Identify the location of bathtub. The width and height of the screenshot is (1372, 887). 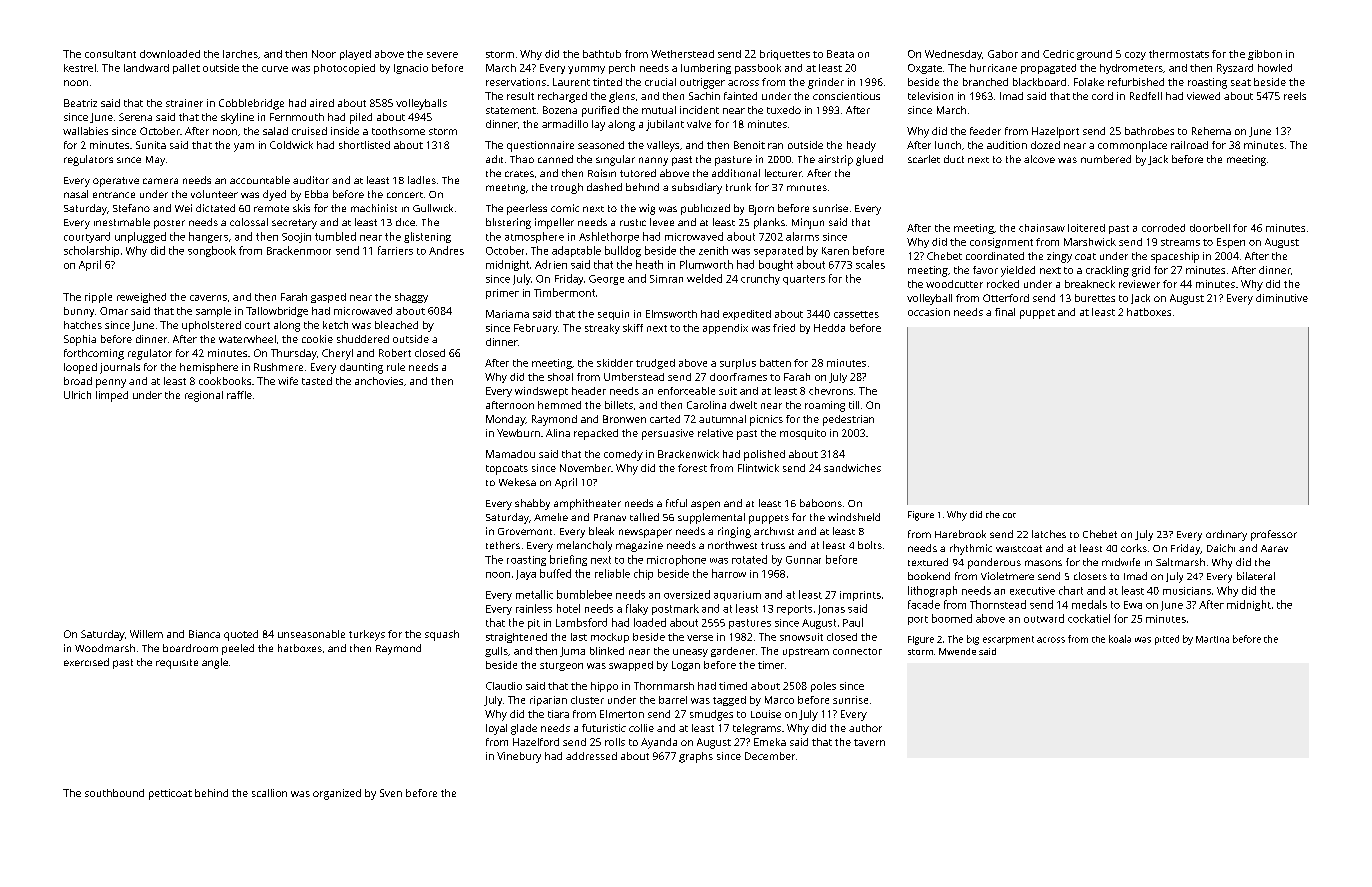
(602, 54).
